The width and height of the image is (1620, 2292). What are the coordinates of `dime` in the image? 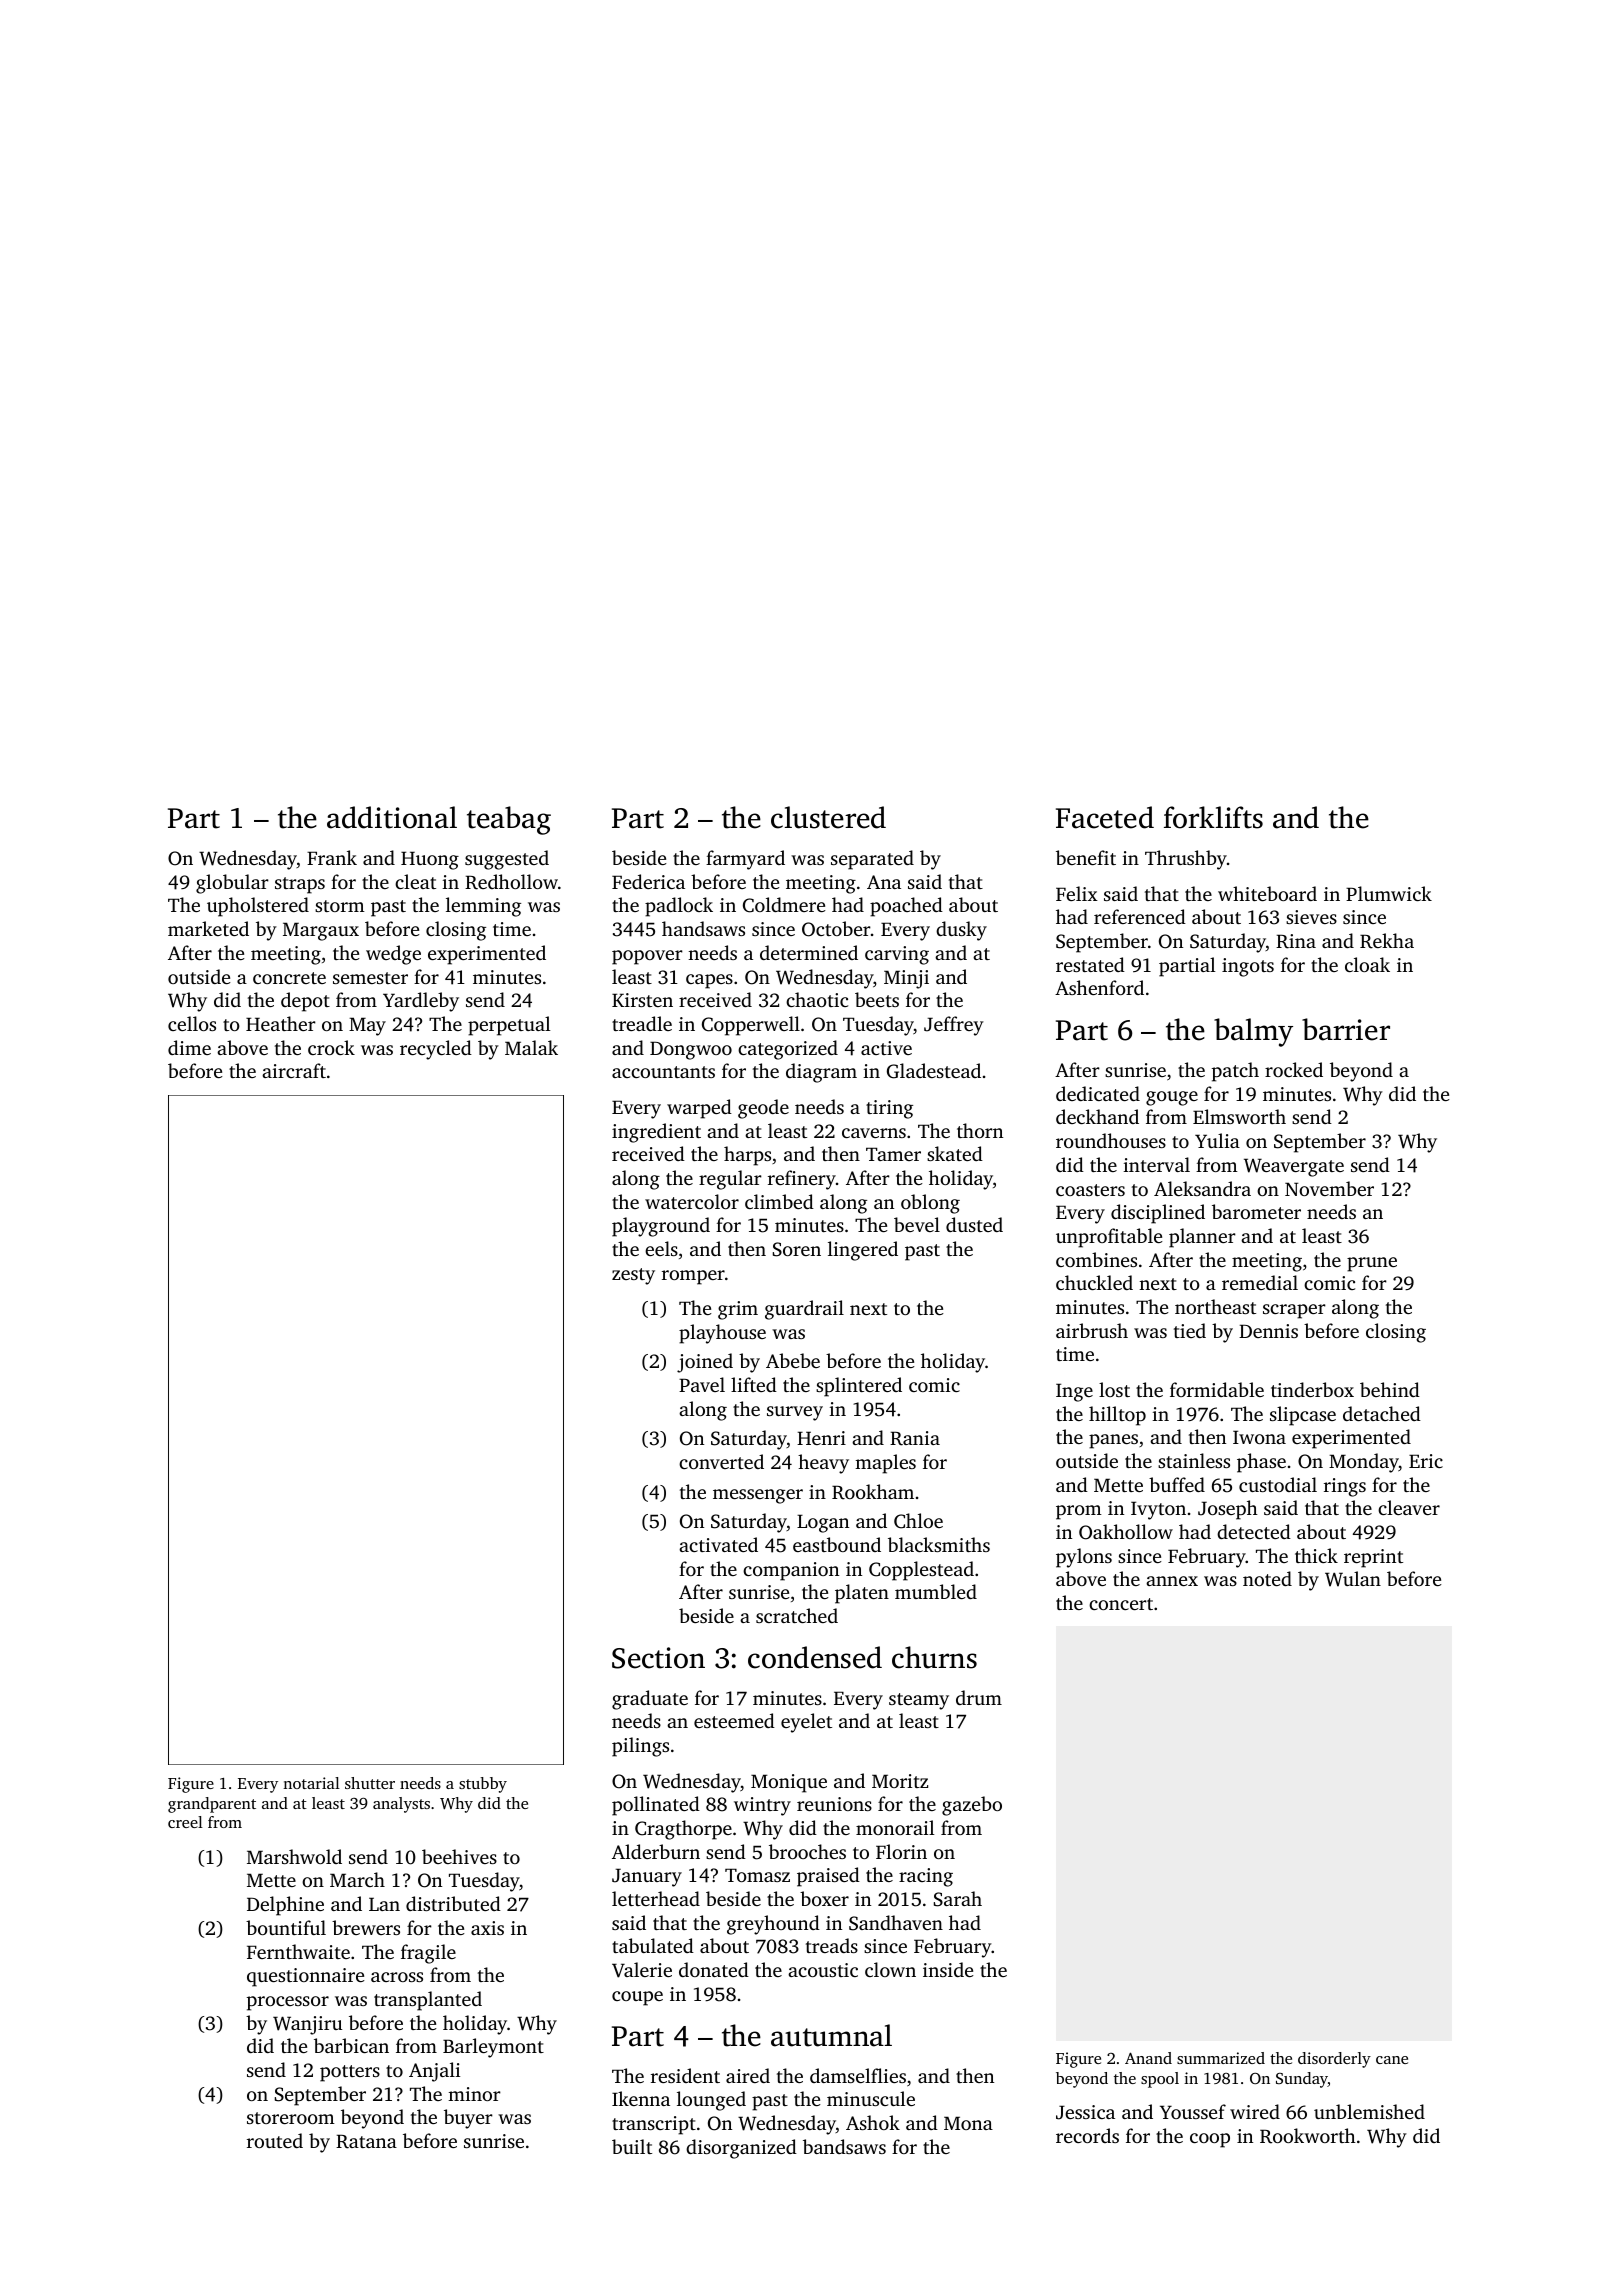 It's located at (189, 1047).
